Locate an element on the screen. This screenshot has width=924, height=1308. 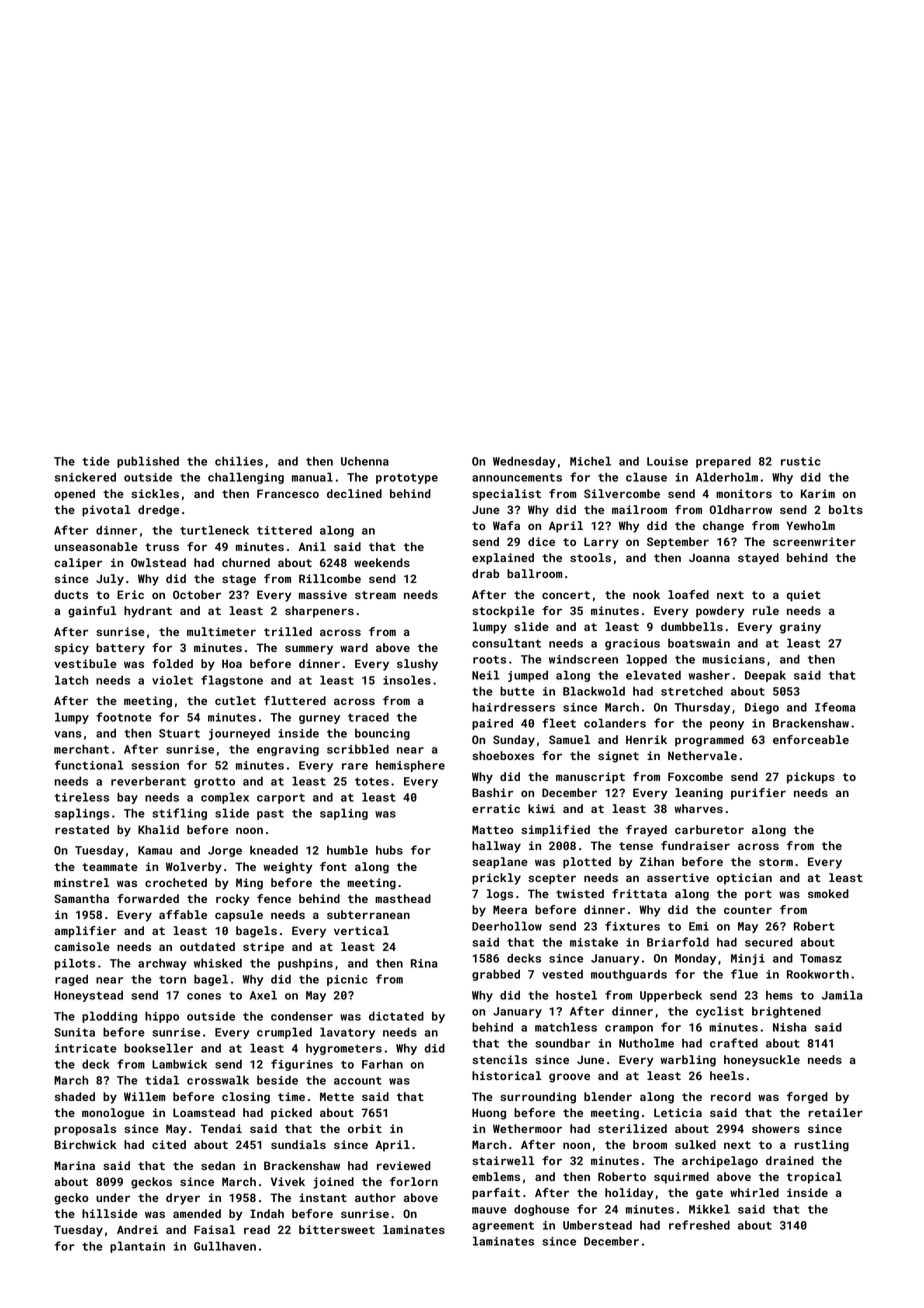
Upperbeck is located at coordinates (671, 996).
